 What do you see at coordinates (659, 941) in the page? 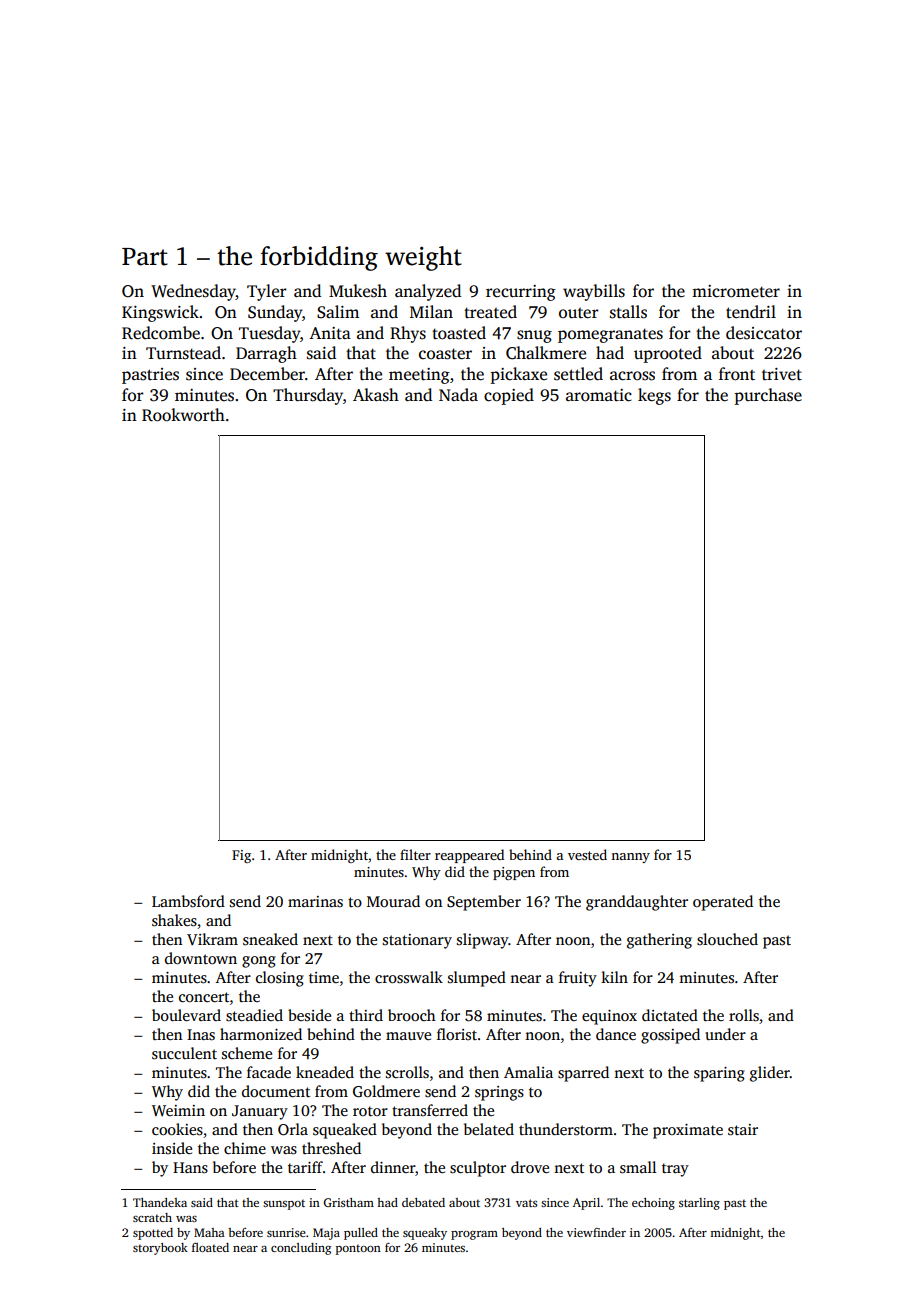
I see `gathering` at bounding box center [659, 941].
